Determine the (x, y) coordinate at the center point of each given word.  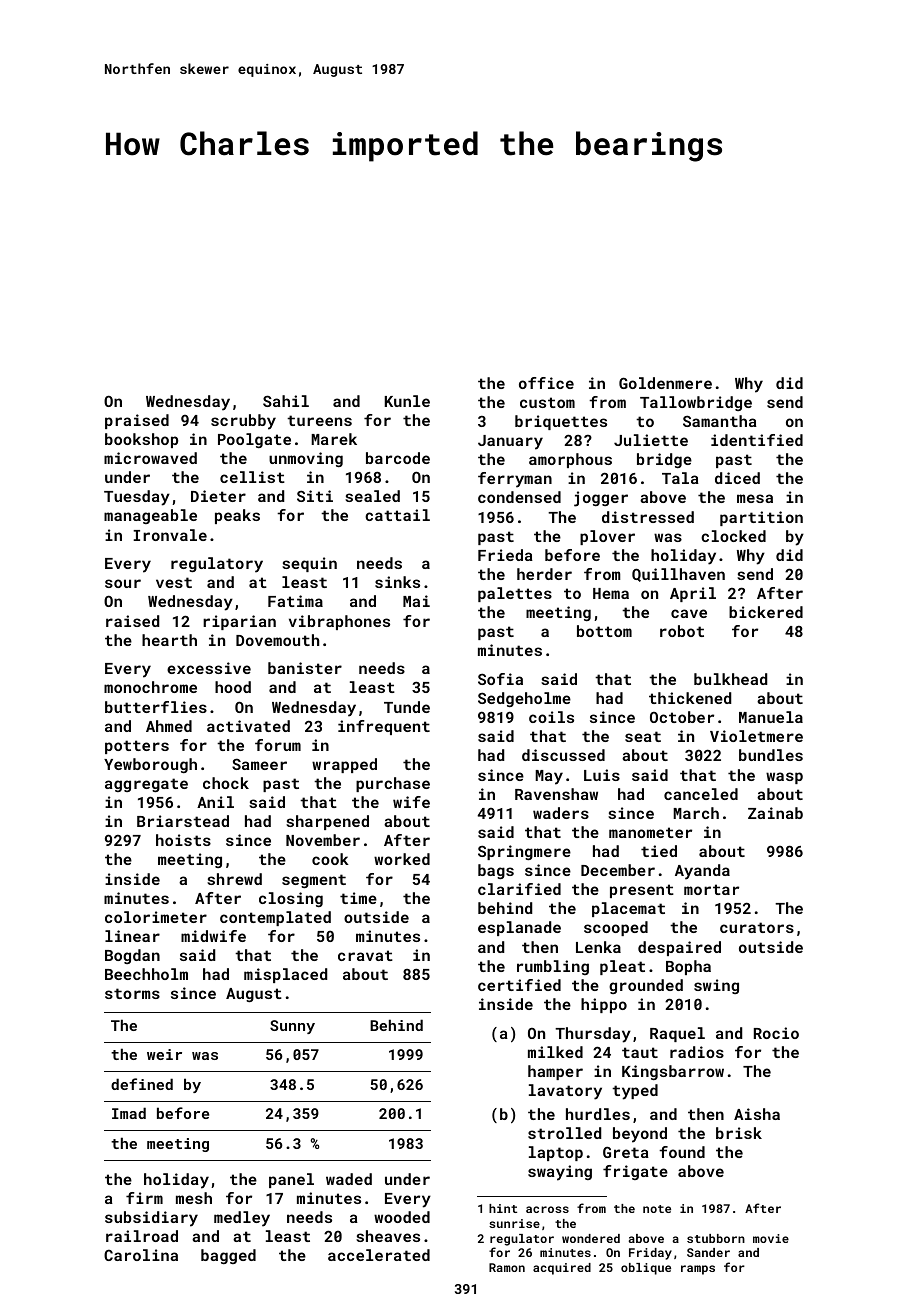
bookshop (141, 440)
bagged (228, 1256)
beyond (640, 1135)
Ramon (507, 1267)
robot (682, 631)
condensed (519, 497)
